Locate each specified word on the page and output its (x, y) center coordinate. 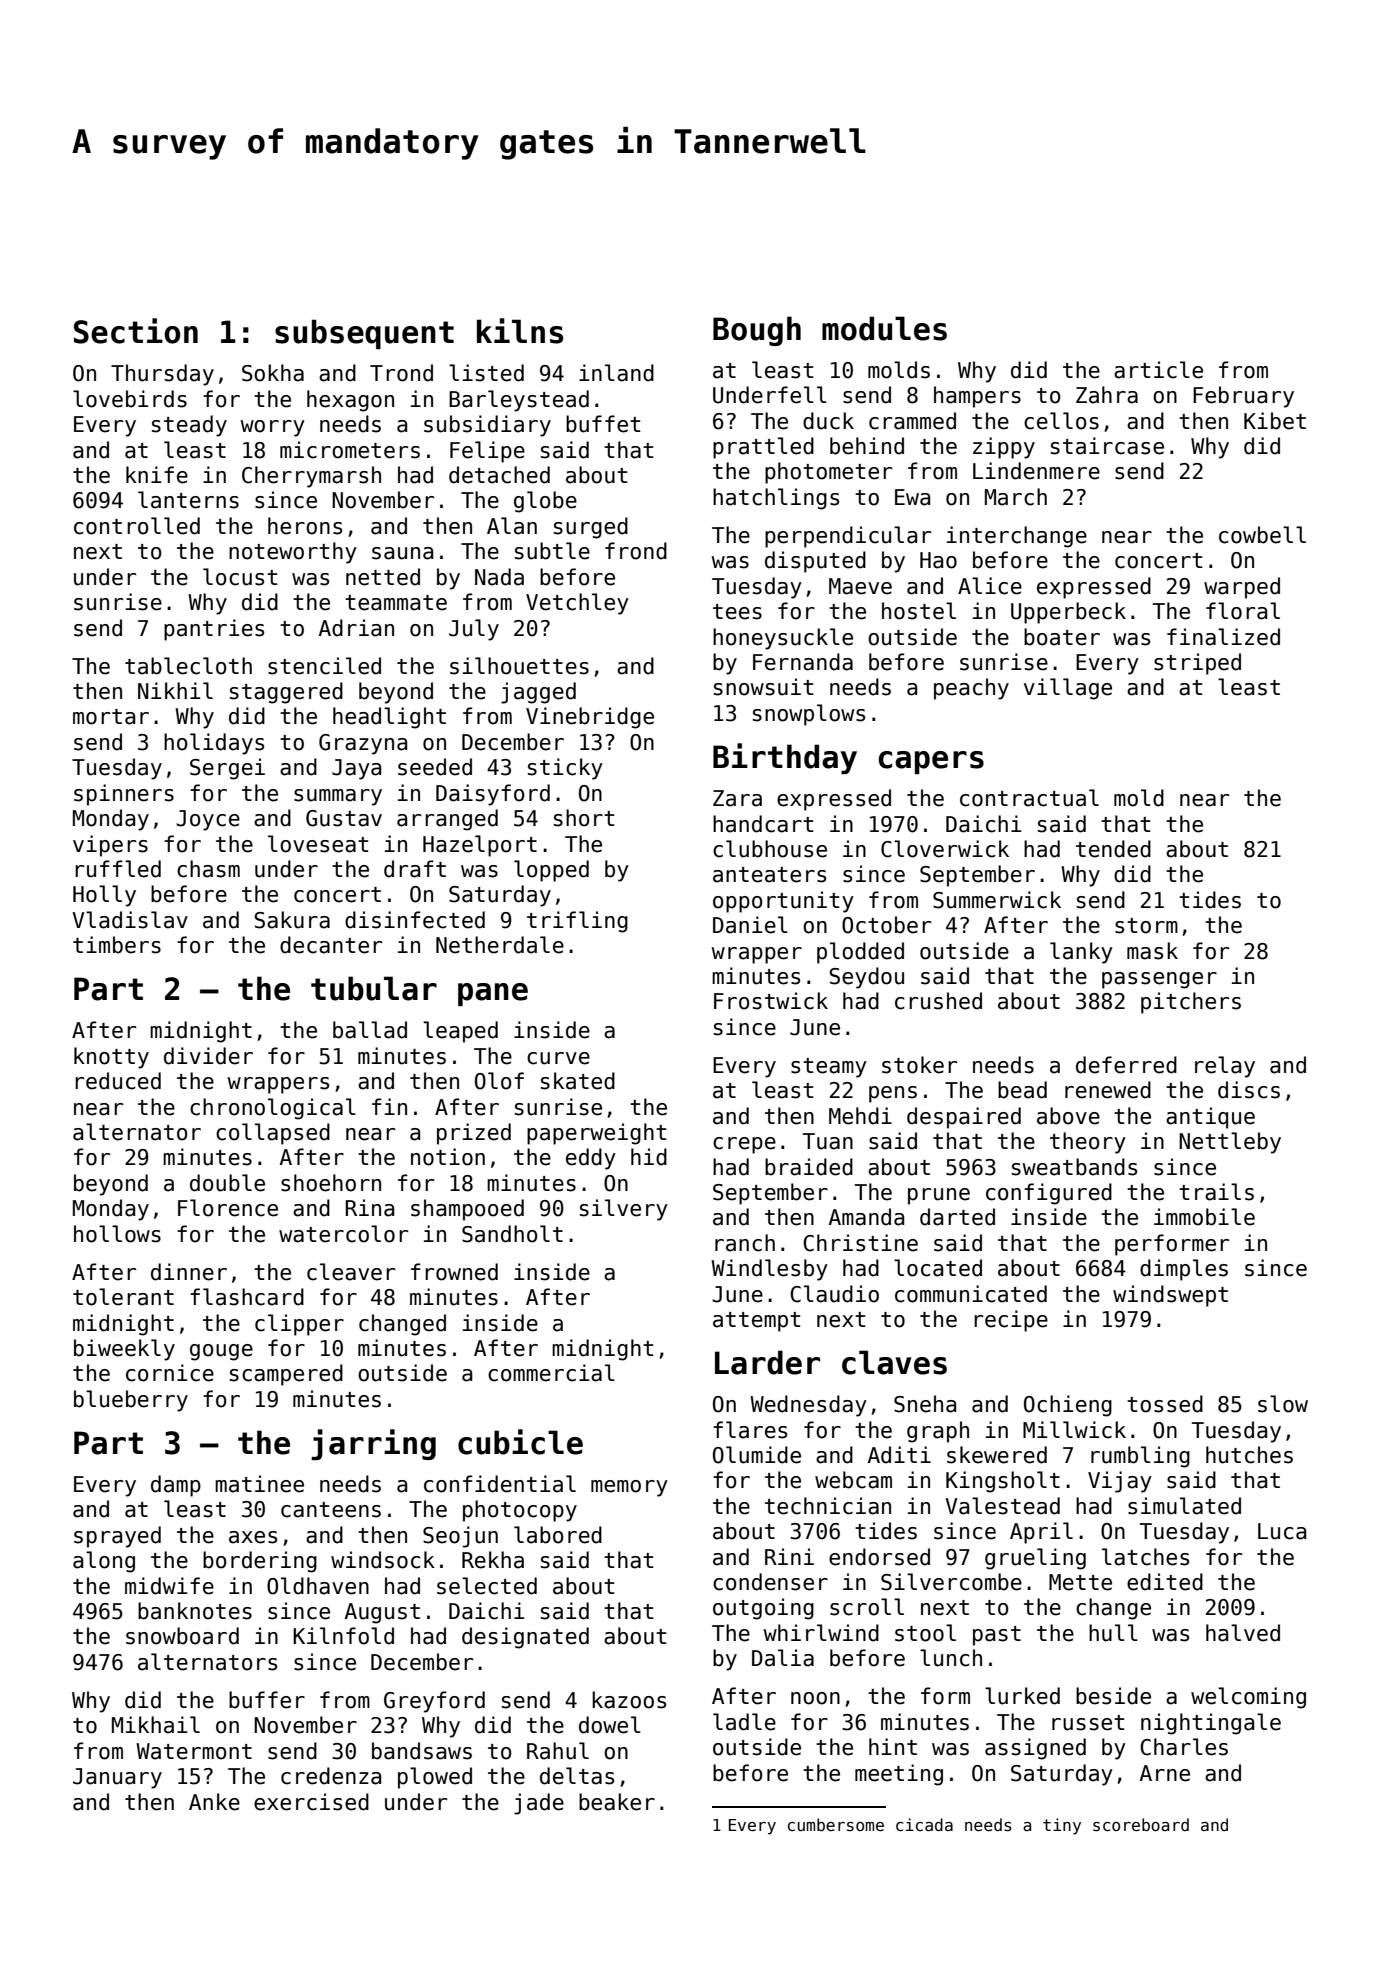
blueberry (131, 1401)
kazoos (629, 1700)
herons (305, 526)
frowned (454, 1272)
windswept (1170, 1296)
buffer (267, 1700)
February (1243, 397)
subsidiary (487, 426)
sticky (565, 769)
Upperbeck (1068, 613)
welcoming (1248, 1698)
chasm (208, 869)
